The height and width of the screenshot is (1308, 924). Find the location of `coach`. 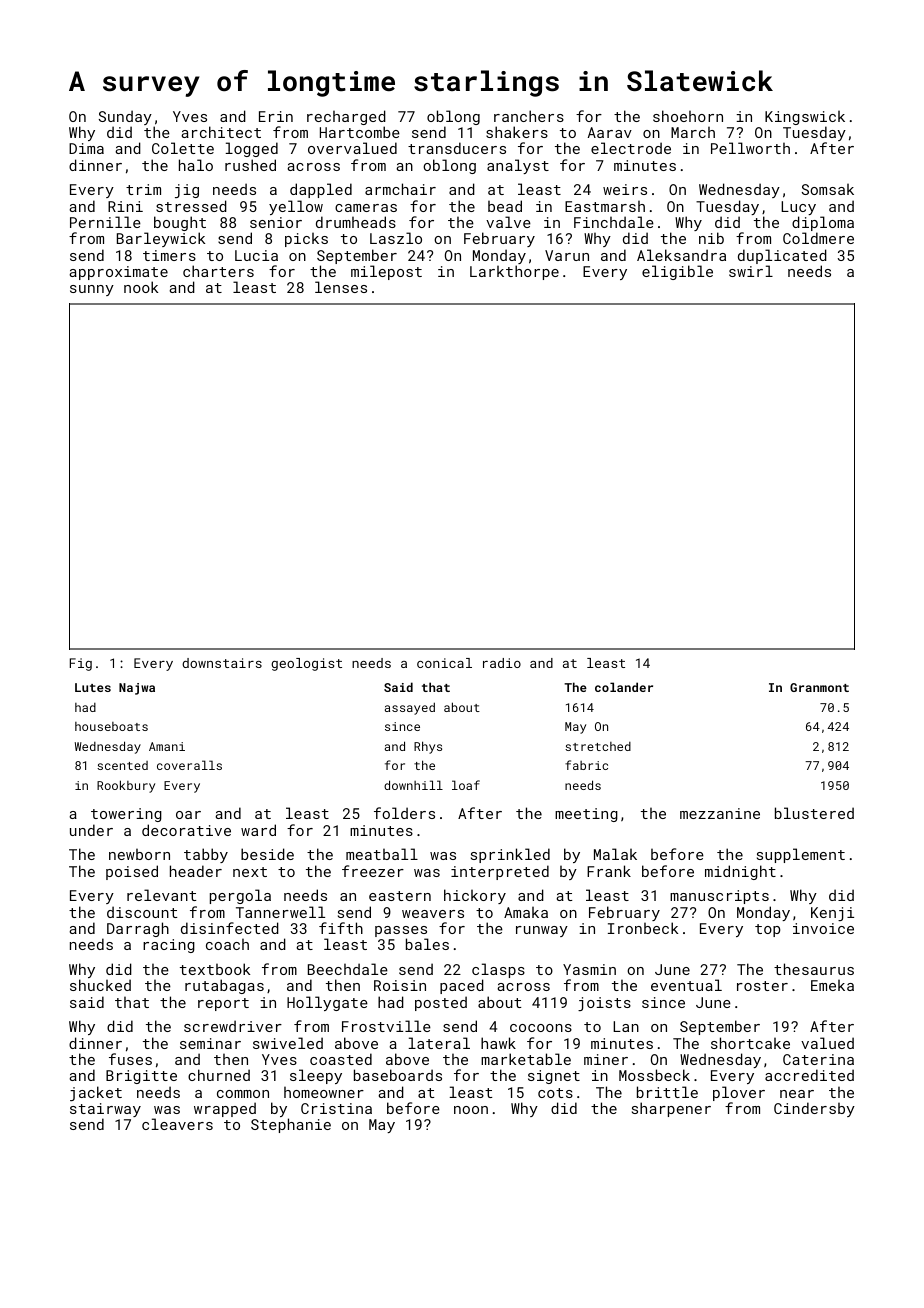

coach is located at coordinates (227, 944).
